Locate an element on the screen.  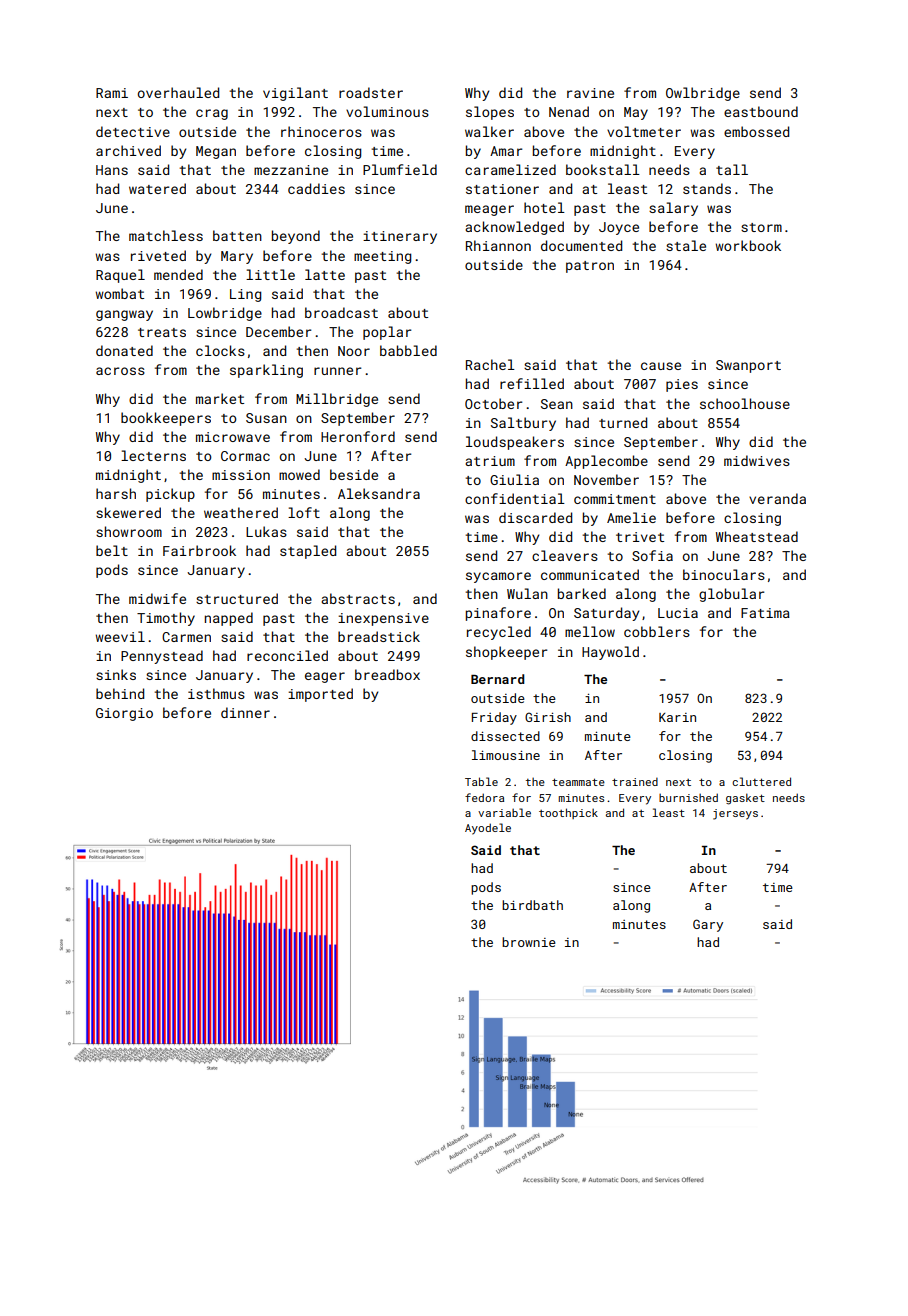
midwives is located at coordinates (757, 460).
